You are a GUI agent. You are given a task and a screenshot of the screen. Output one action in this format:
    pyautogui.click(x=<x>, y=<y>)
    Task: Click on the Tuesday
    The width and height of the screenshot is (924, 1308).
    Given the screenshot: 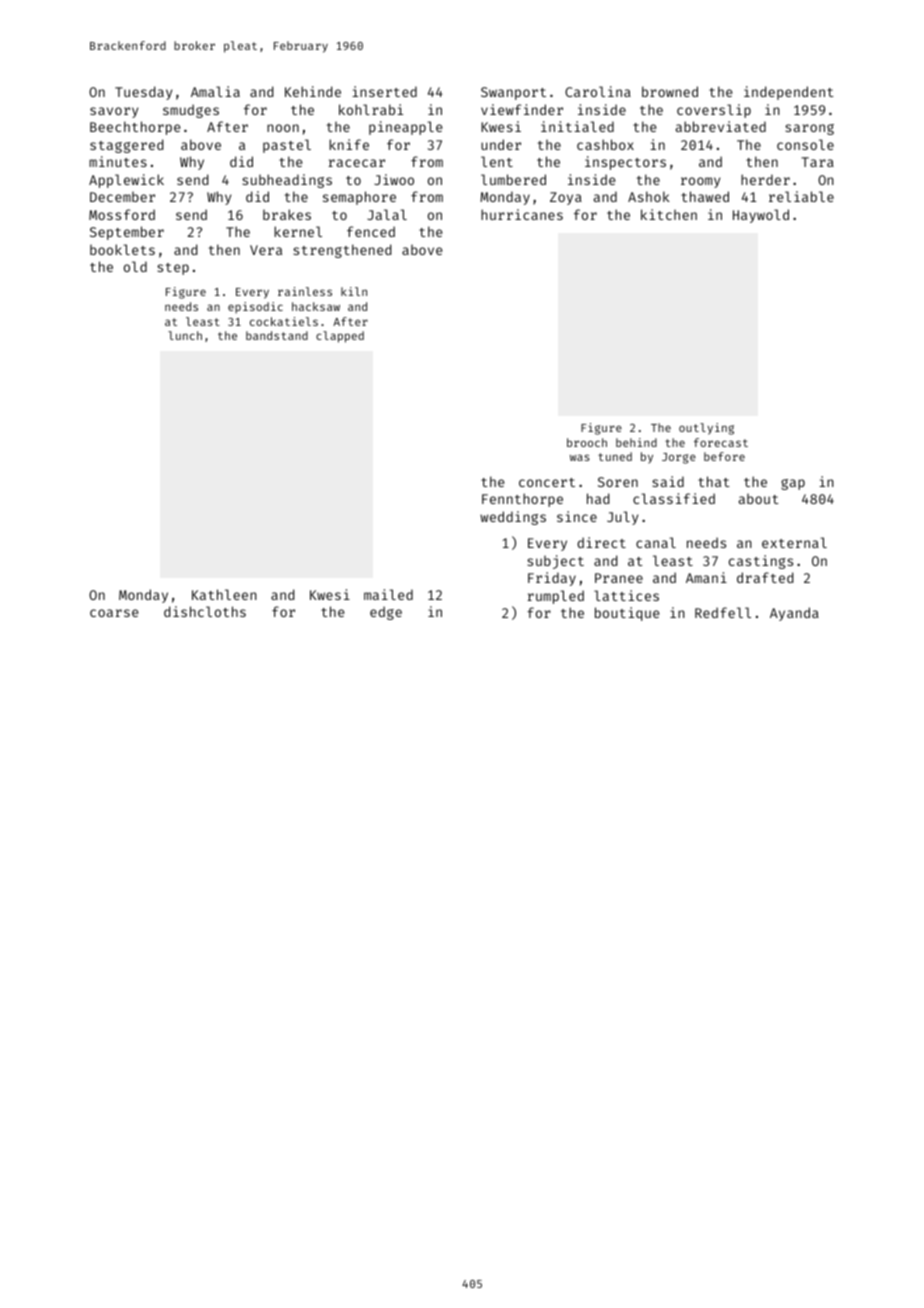 What is the action you would take?
    pyautogui.click(x=143, y=93)
